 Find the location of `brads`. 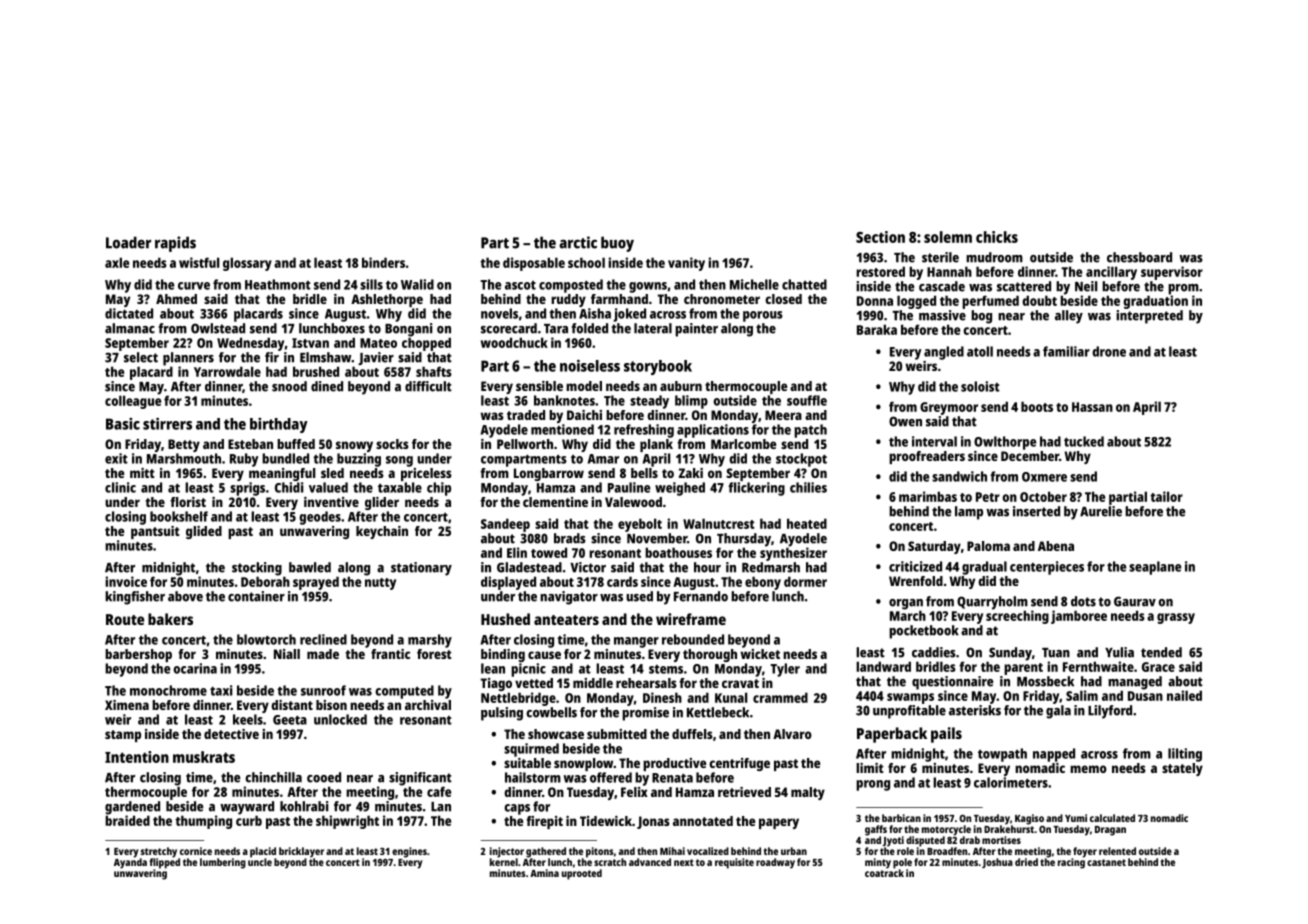

brads is located at coordinates (570, 538).
